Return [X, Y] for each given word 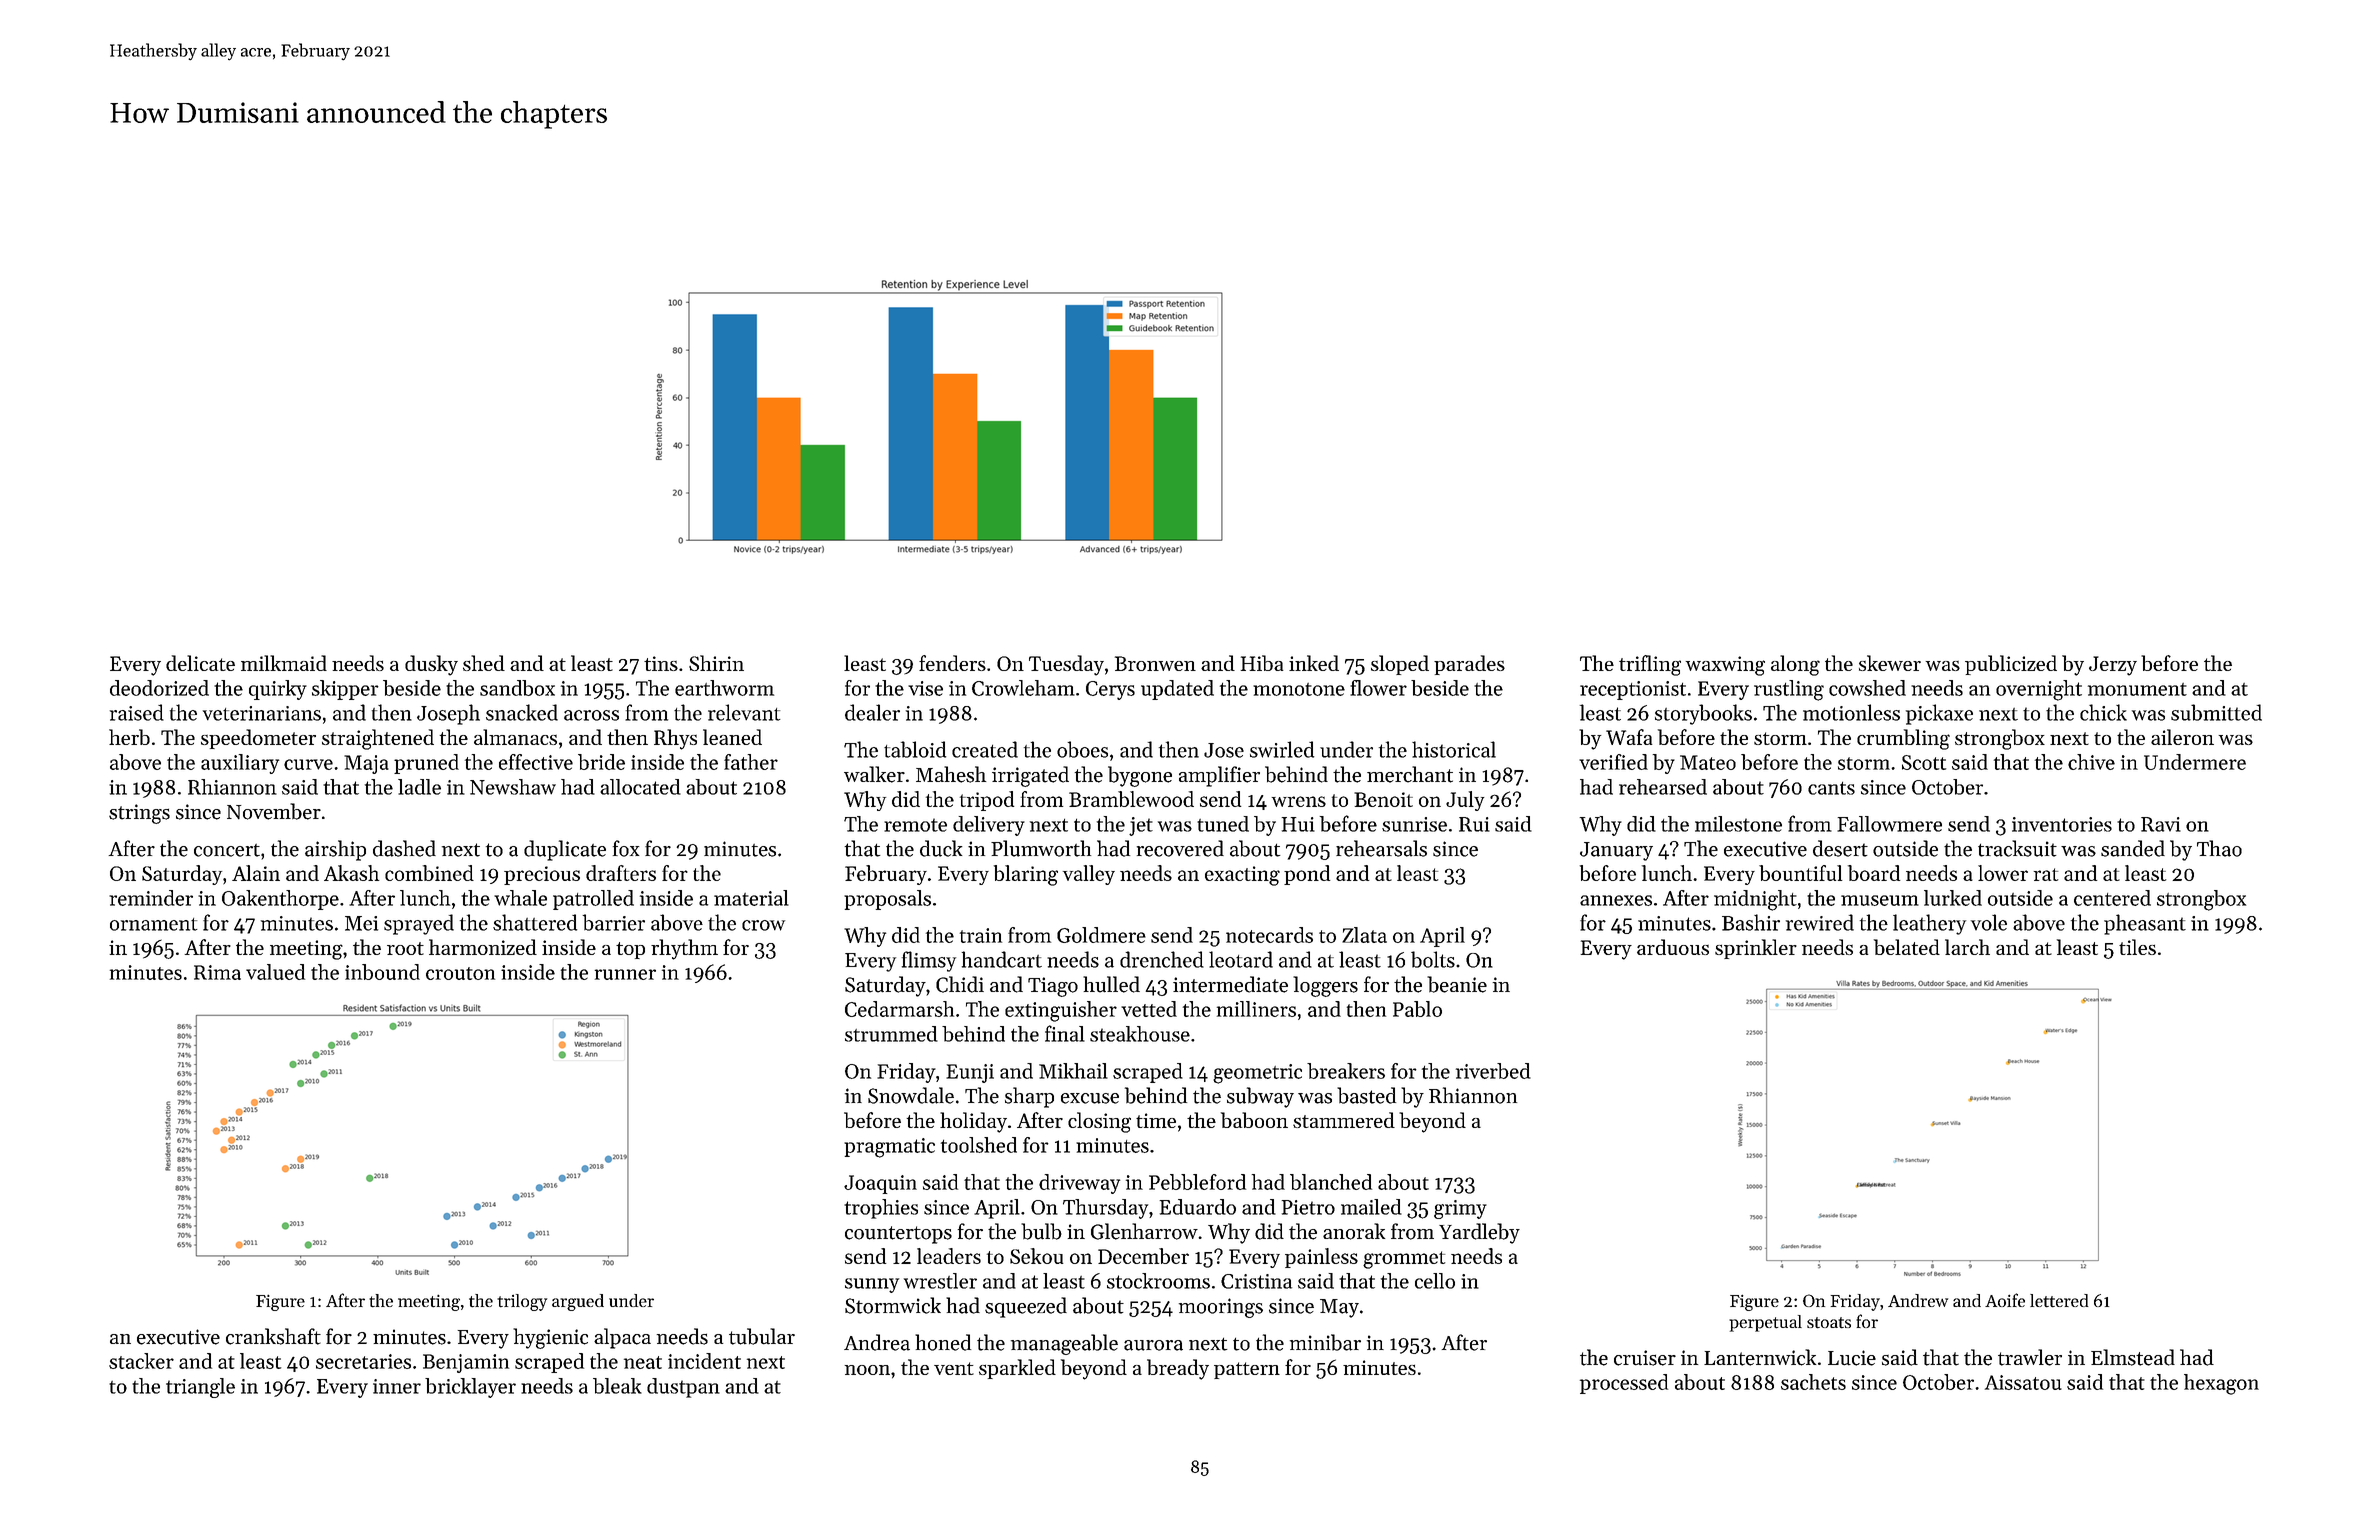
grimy [1460, 1209]
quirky [278, 690]
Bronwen [1155, 663]
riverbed [1493, 1071]
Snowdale [911, 1095]
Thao [2219, 848]
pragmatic [889, 1148]
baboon [1254, 1120]
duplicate [565, 850]
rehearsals [1381, 848]
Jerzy [2113, 666]
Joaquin [880, 1184]
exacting [1242, 876]
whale [520, 898]
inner [397, 1386]
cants [1831, 788]
